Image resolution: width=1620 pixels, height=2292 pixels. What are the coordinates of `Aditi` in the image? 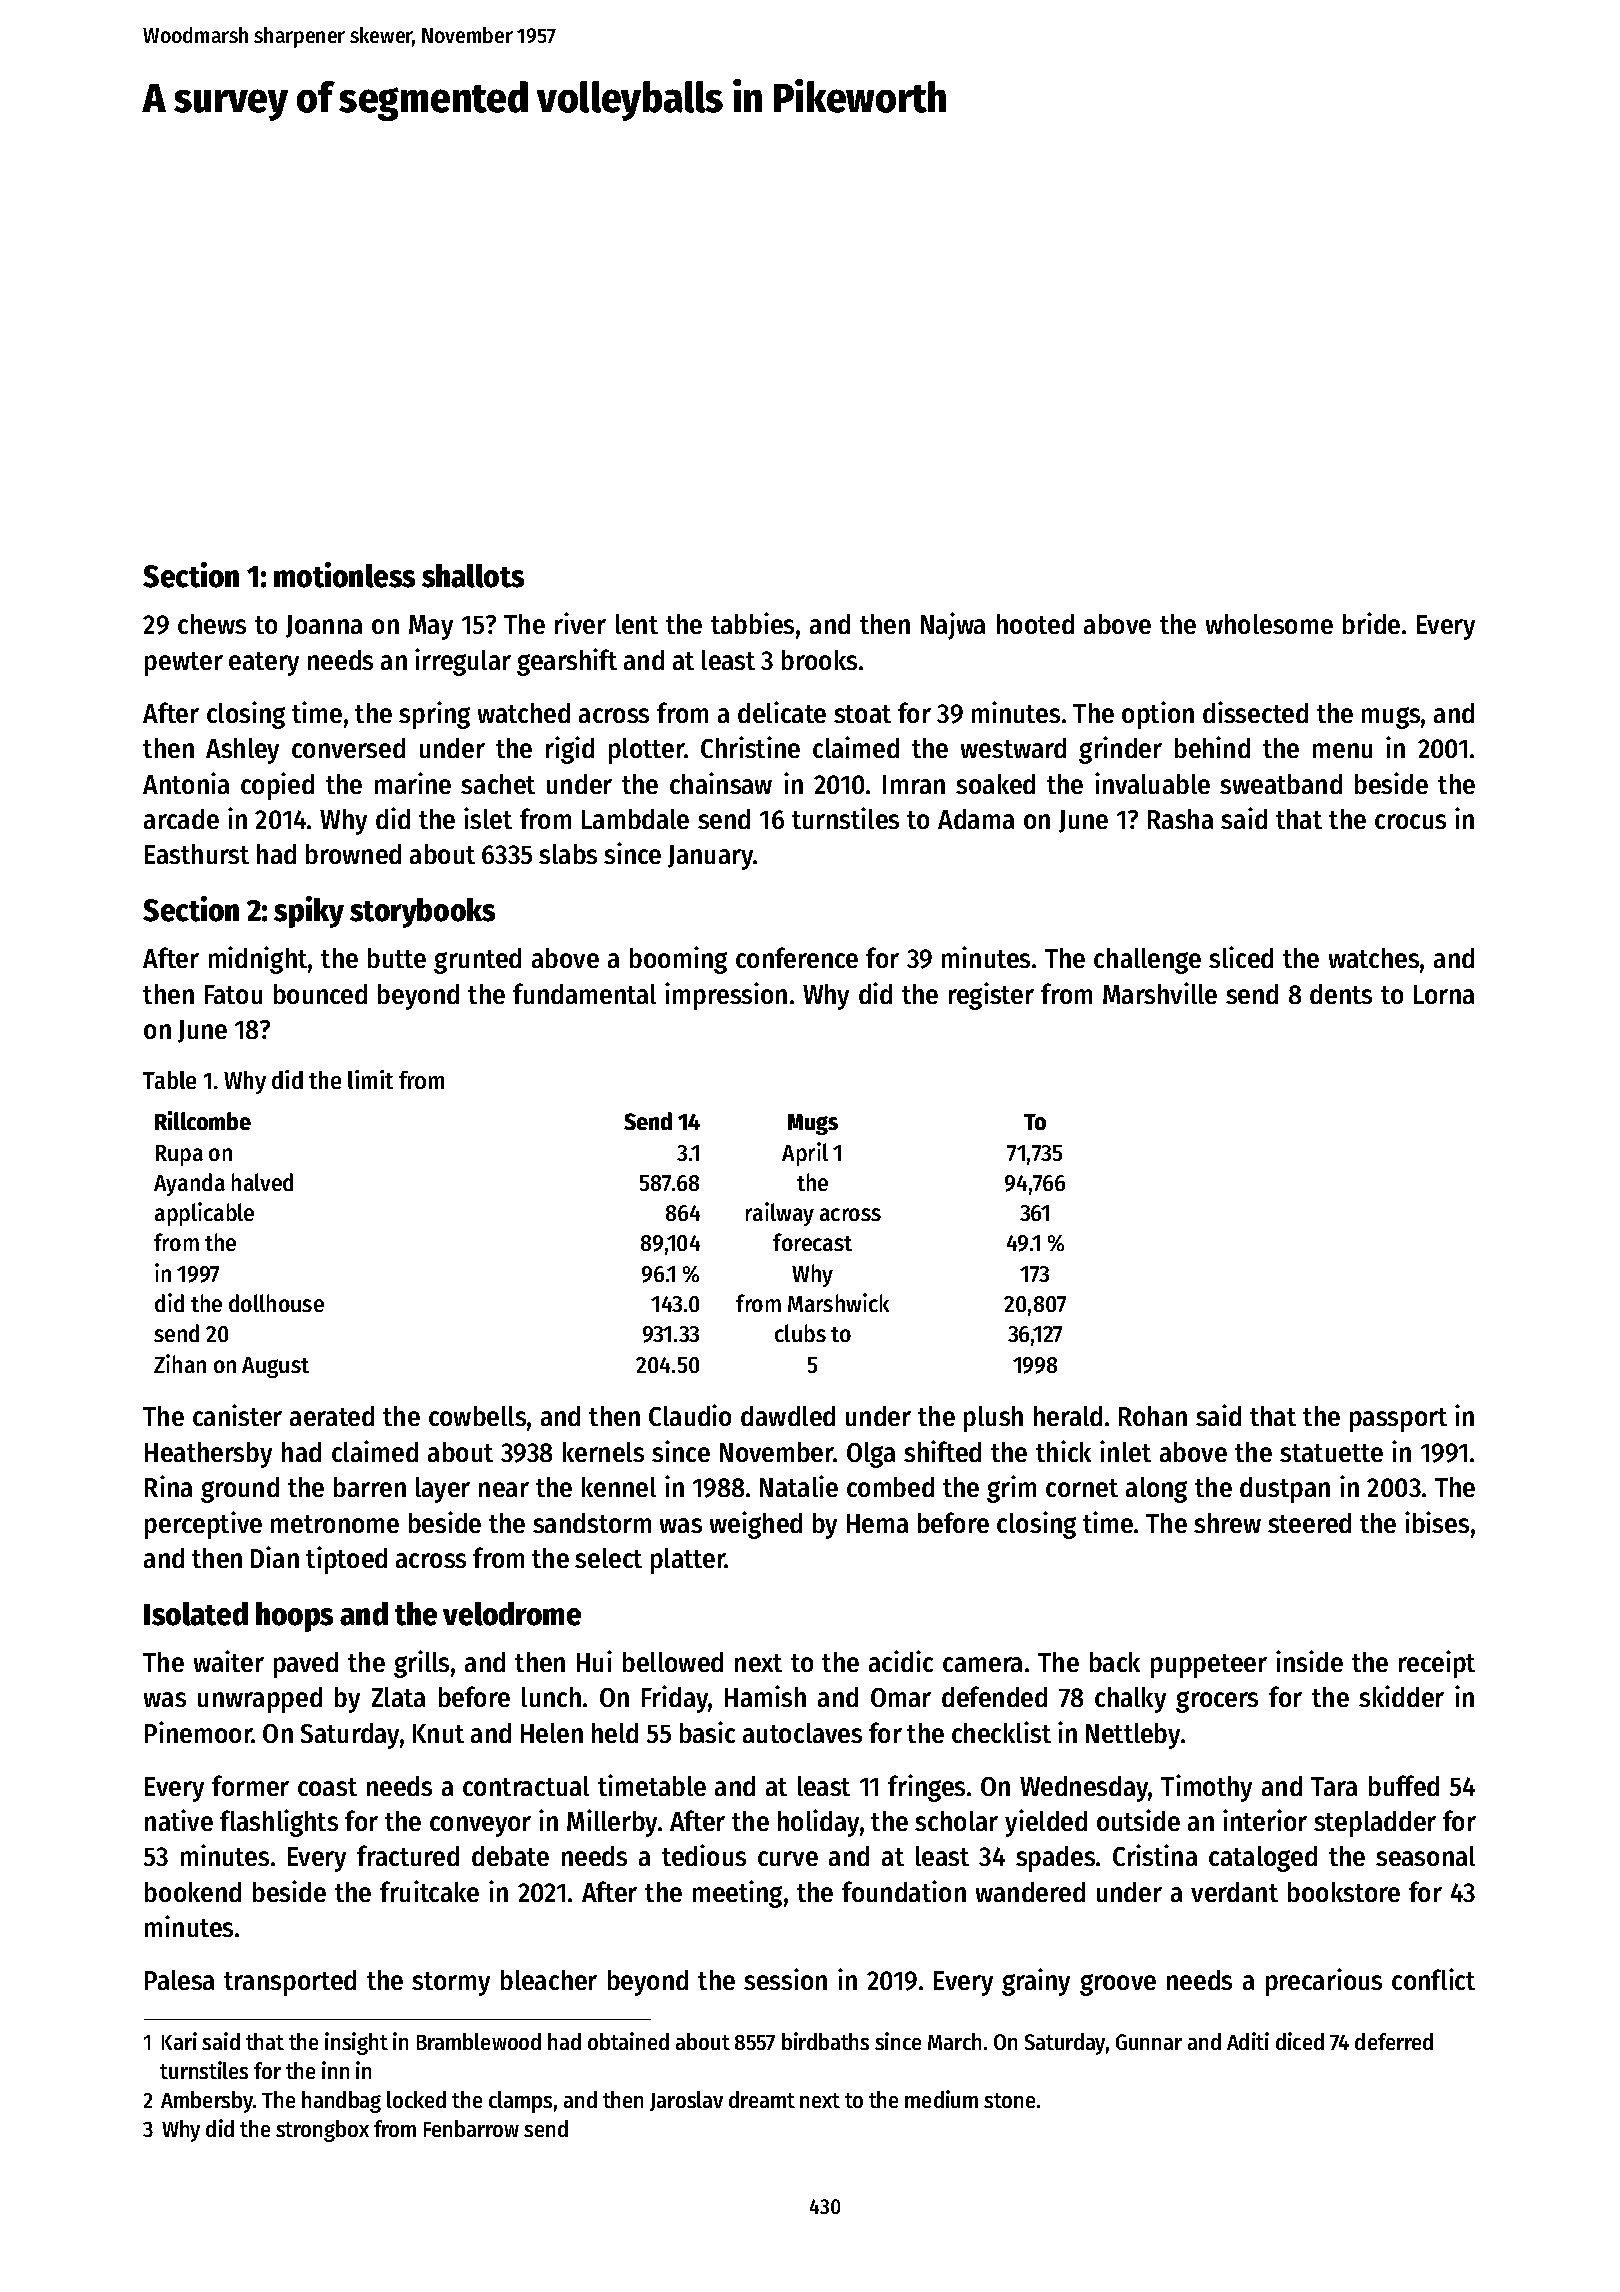 It's located at (1248, 2041).
